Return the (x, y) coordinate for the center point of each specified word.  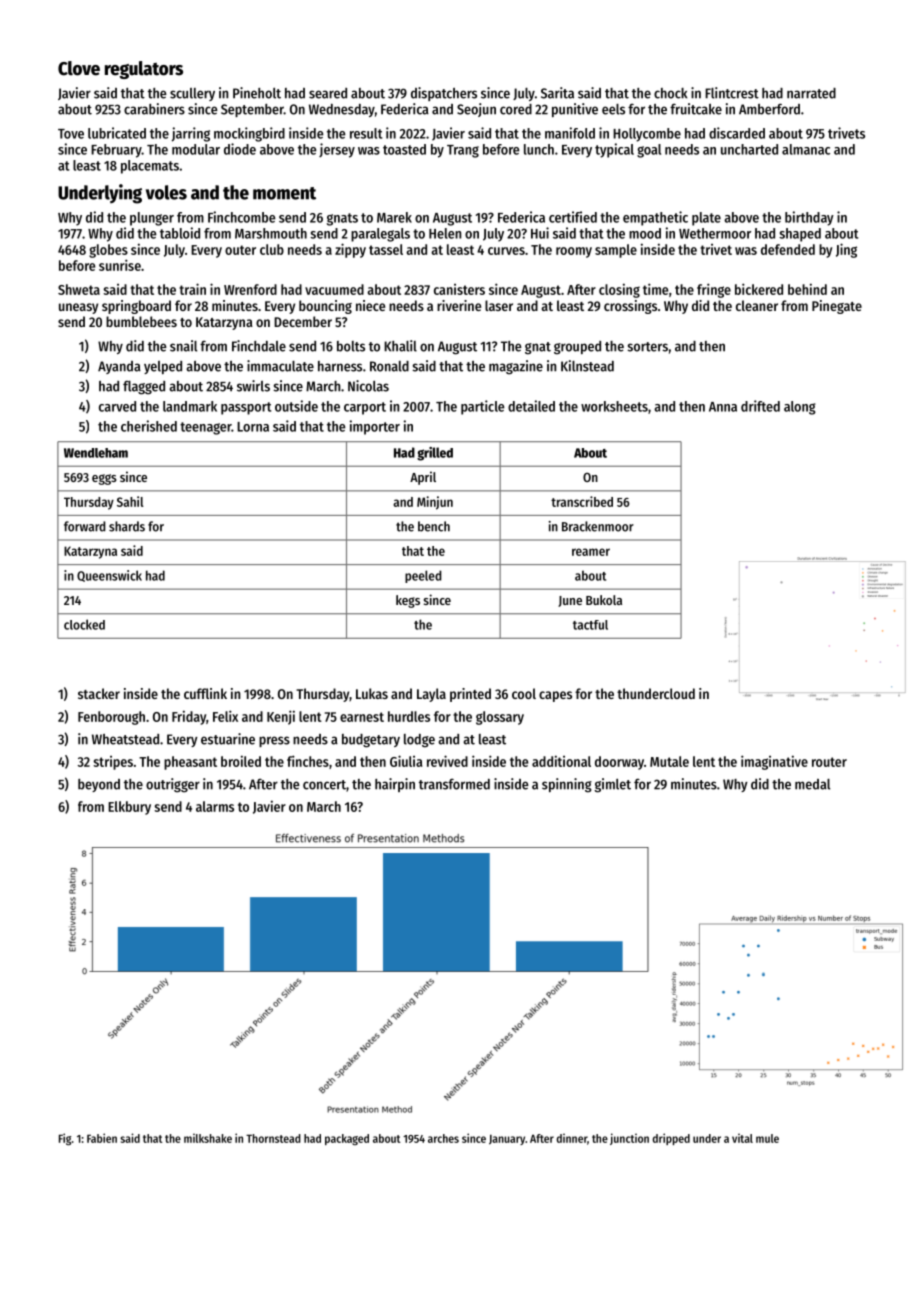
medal (812, 784)
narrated (811, 93)
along (800, 408)
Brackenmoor (598, 526)
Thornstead (273, 1138)
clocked (84, 624)
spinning (567, 785)
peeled (423, 576)
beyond (99, 785)
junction (629, 1139)
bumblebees (141, 321)
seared (328, 93)
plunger (152, 219)
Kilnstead (587, 366)
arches (443, 1138)
